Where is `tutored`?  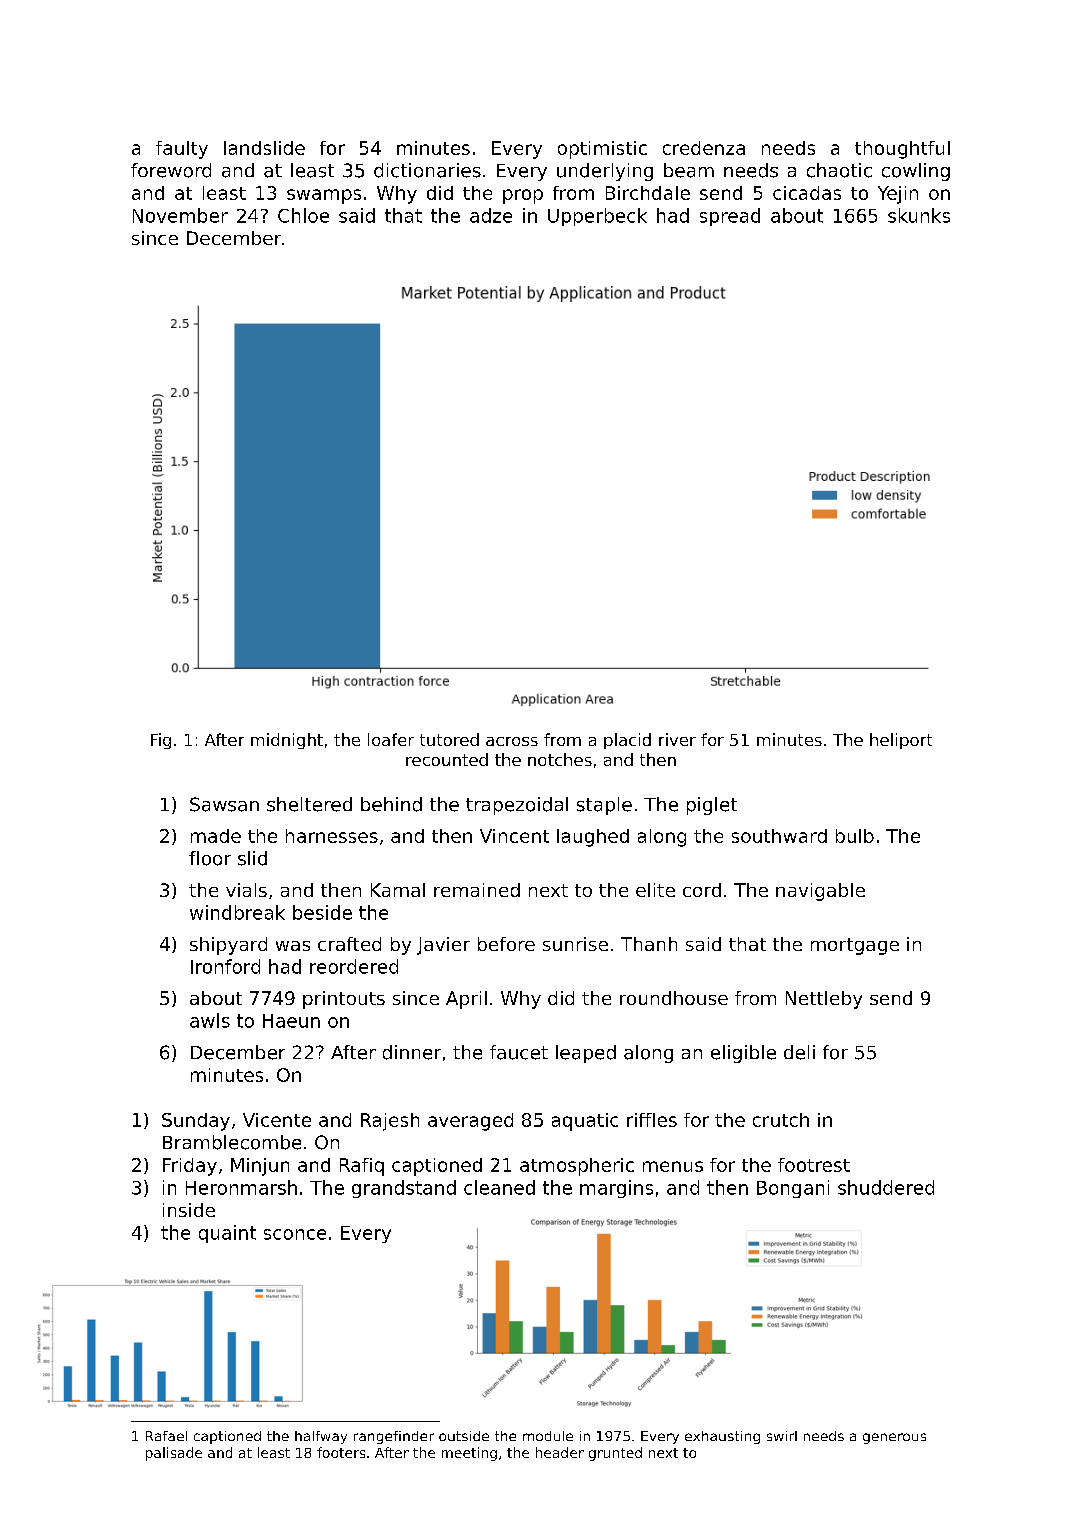
tutored is located at coordinates (449, 739).
